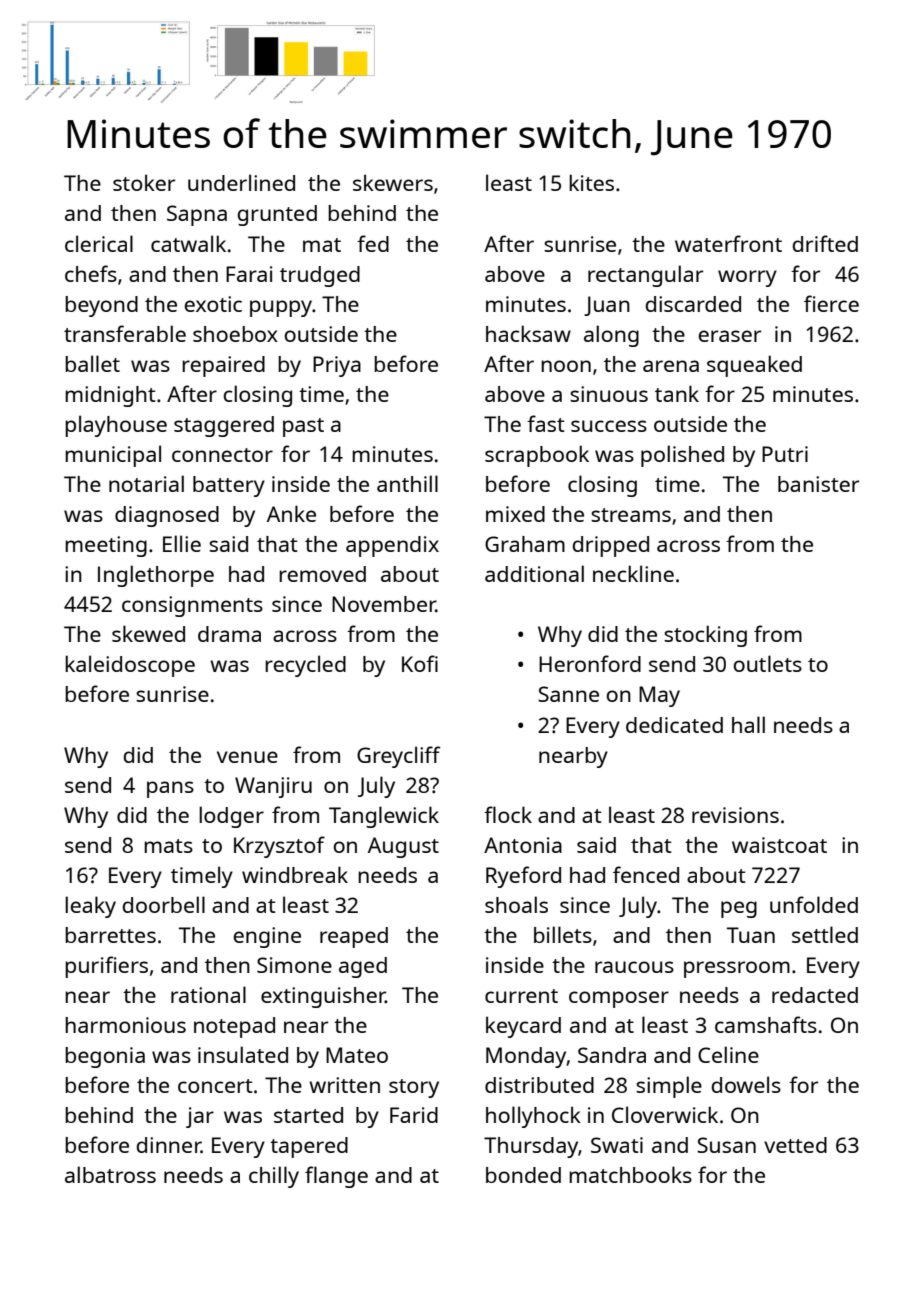 This screenshot has width=924, height=1311. Describe the element at coordinates (825, 934) in the screenshot. I see `settled` at that location.
